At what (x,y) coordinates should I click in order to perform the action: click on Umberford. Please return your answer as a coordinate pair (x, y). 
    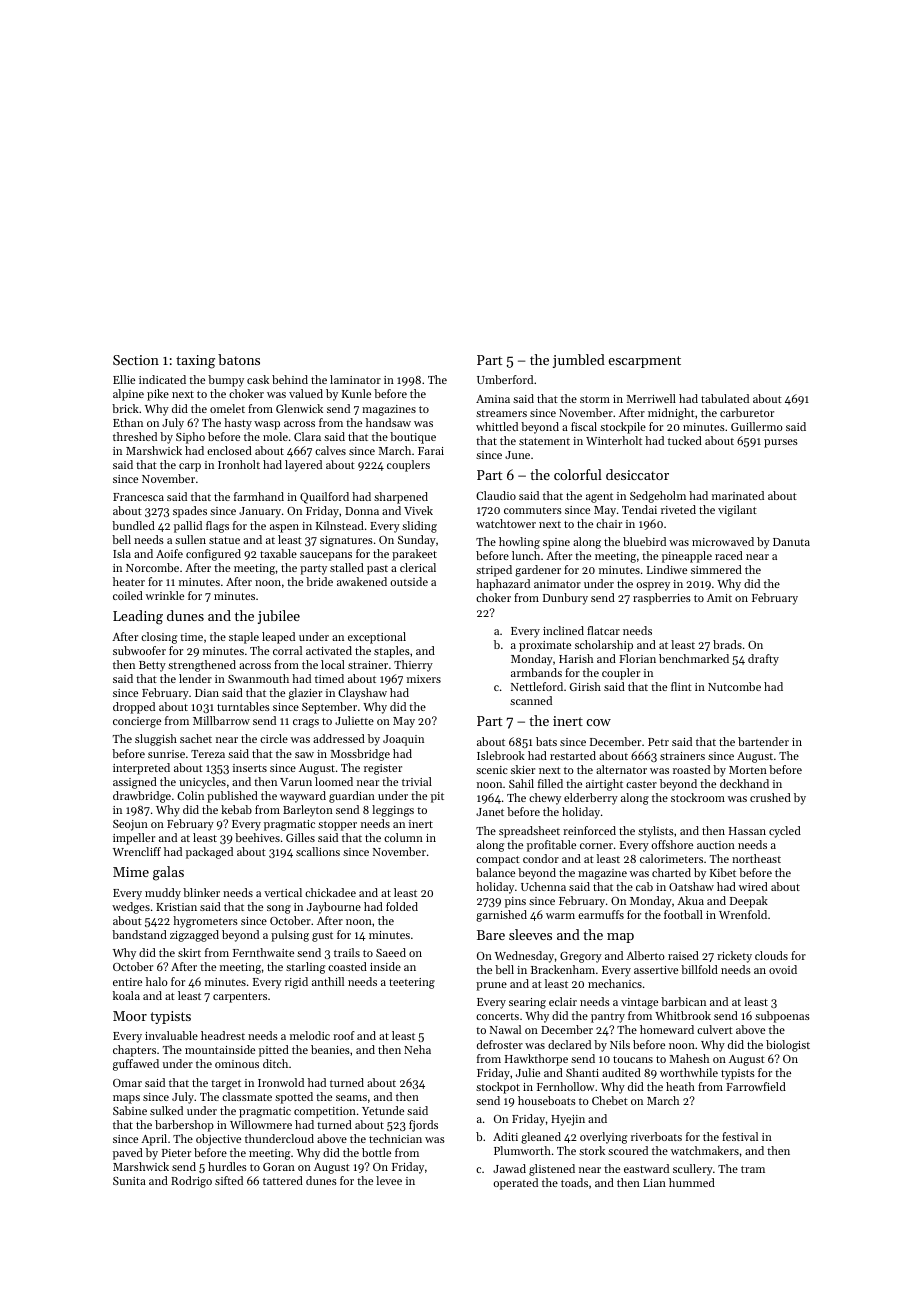
    Looking at the image, I should click on (505, 379).
